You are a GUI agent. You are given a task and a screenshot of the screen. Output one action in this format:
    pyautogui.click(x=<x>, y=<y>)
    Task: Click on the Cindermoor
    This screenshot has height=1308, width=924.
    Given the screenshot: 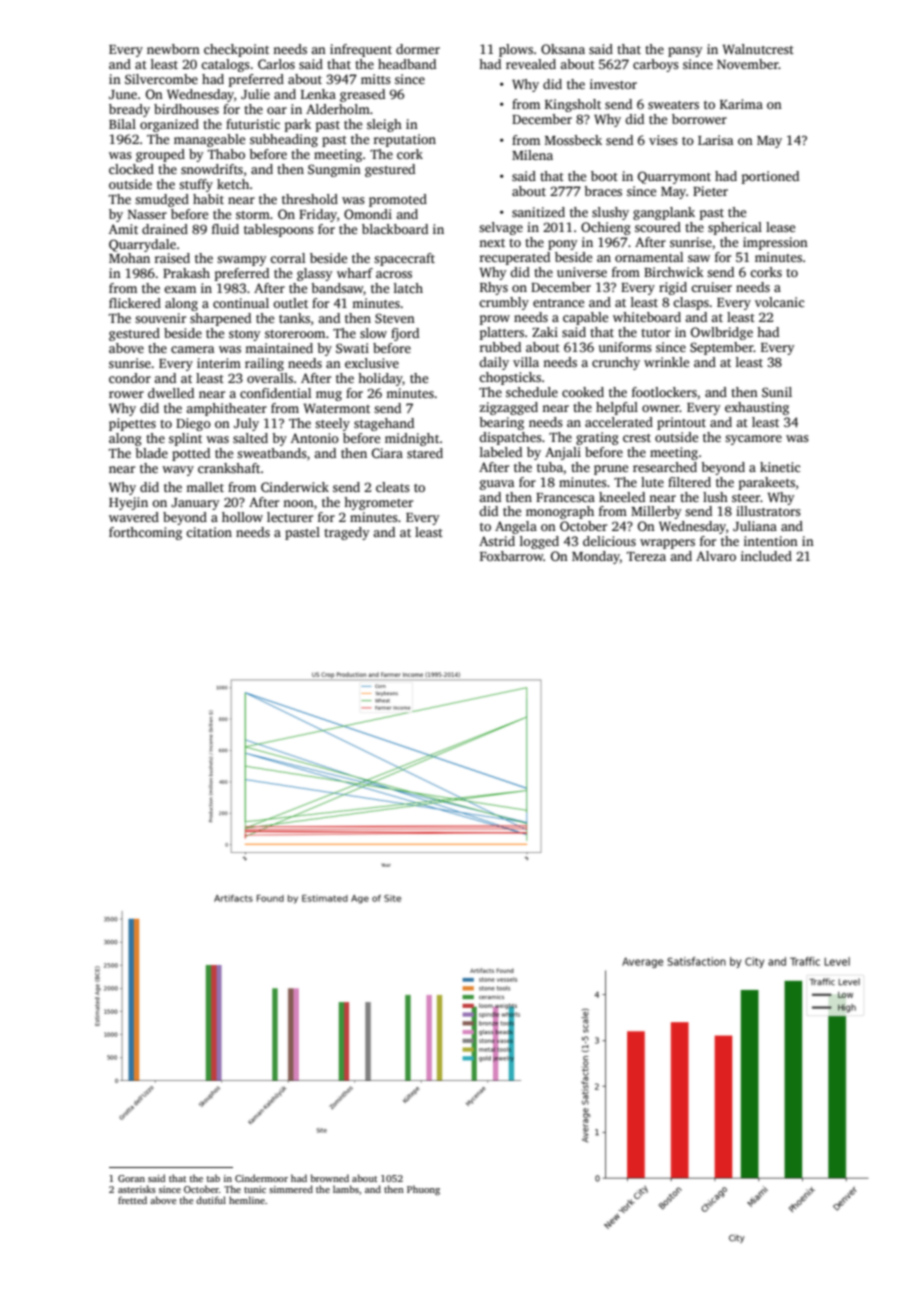 What is the action you would take?
    pyautogui.click(x=261, y=1178)
